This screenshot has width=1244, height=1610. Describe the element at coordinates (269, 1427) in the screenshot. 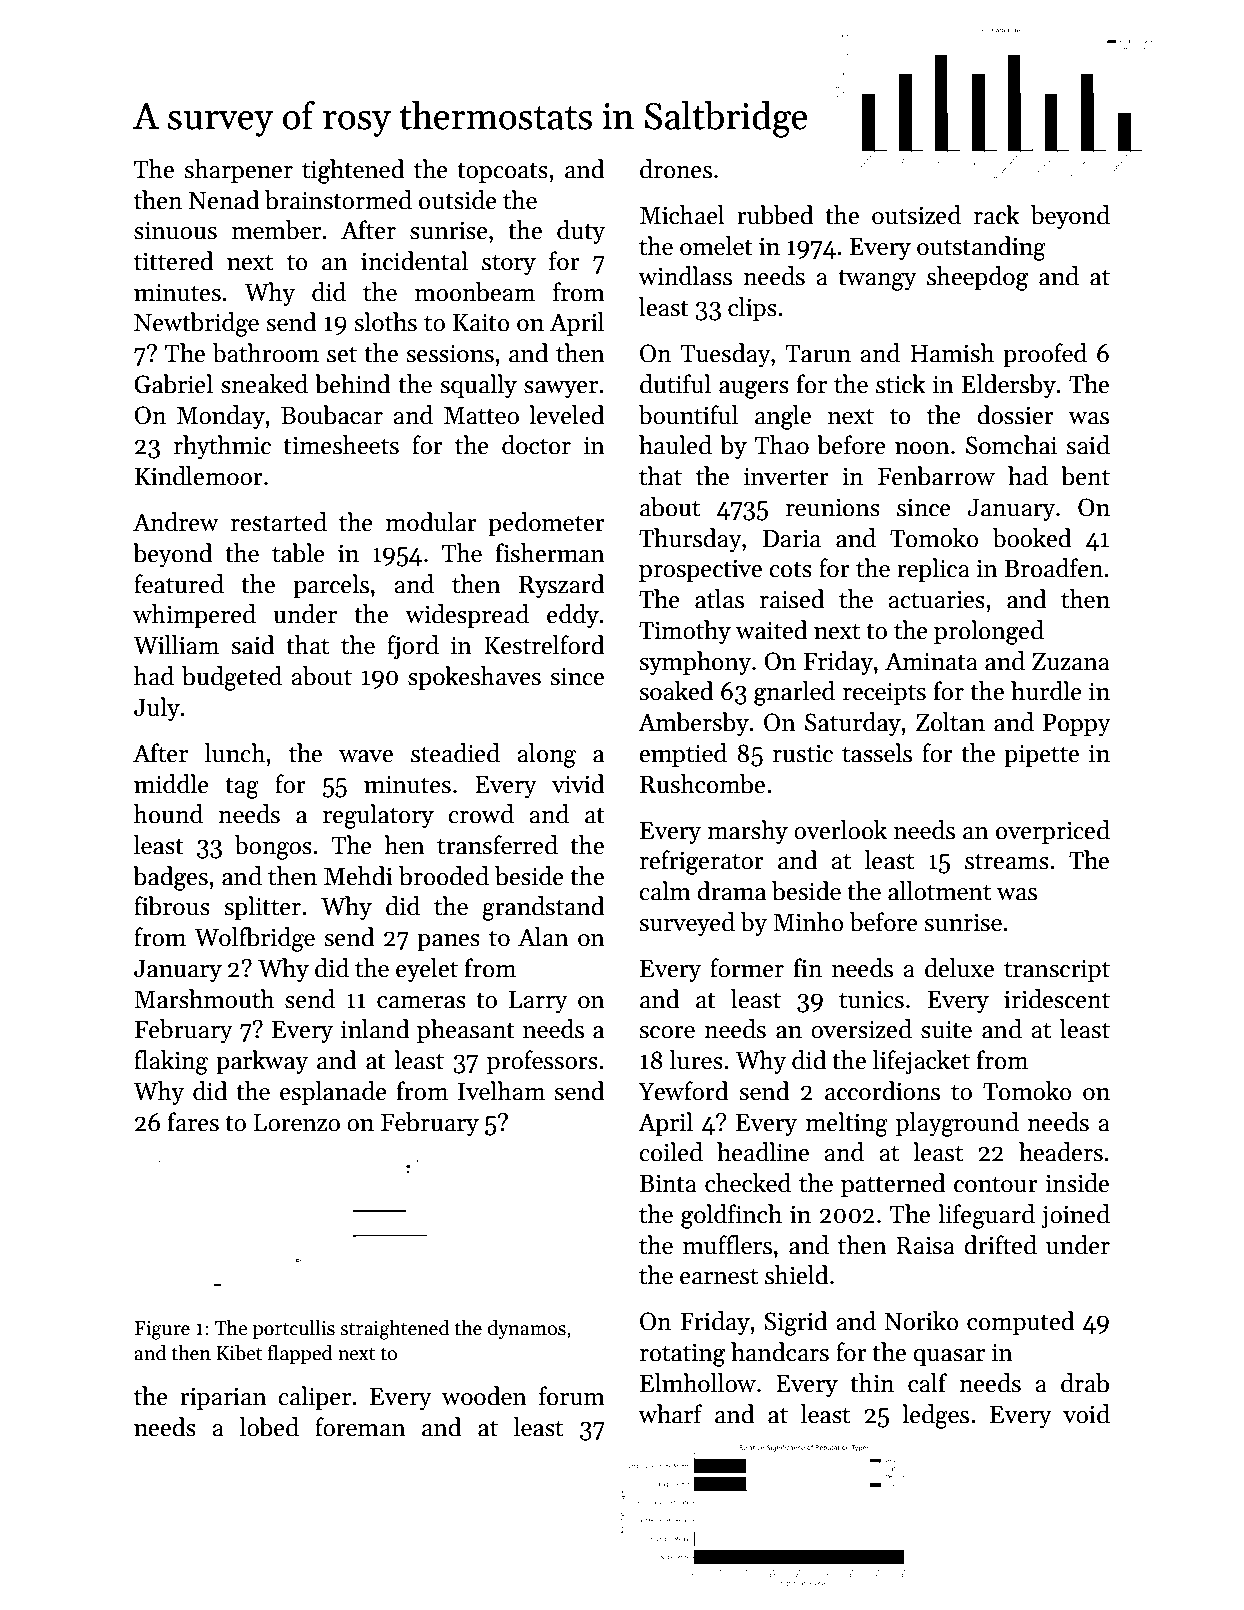

I see `lobed` at that location.
